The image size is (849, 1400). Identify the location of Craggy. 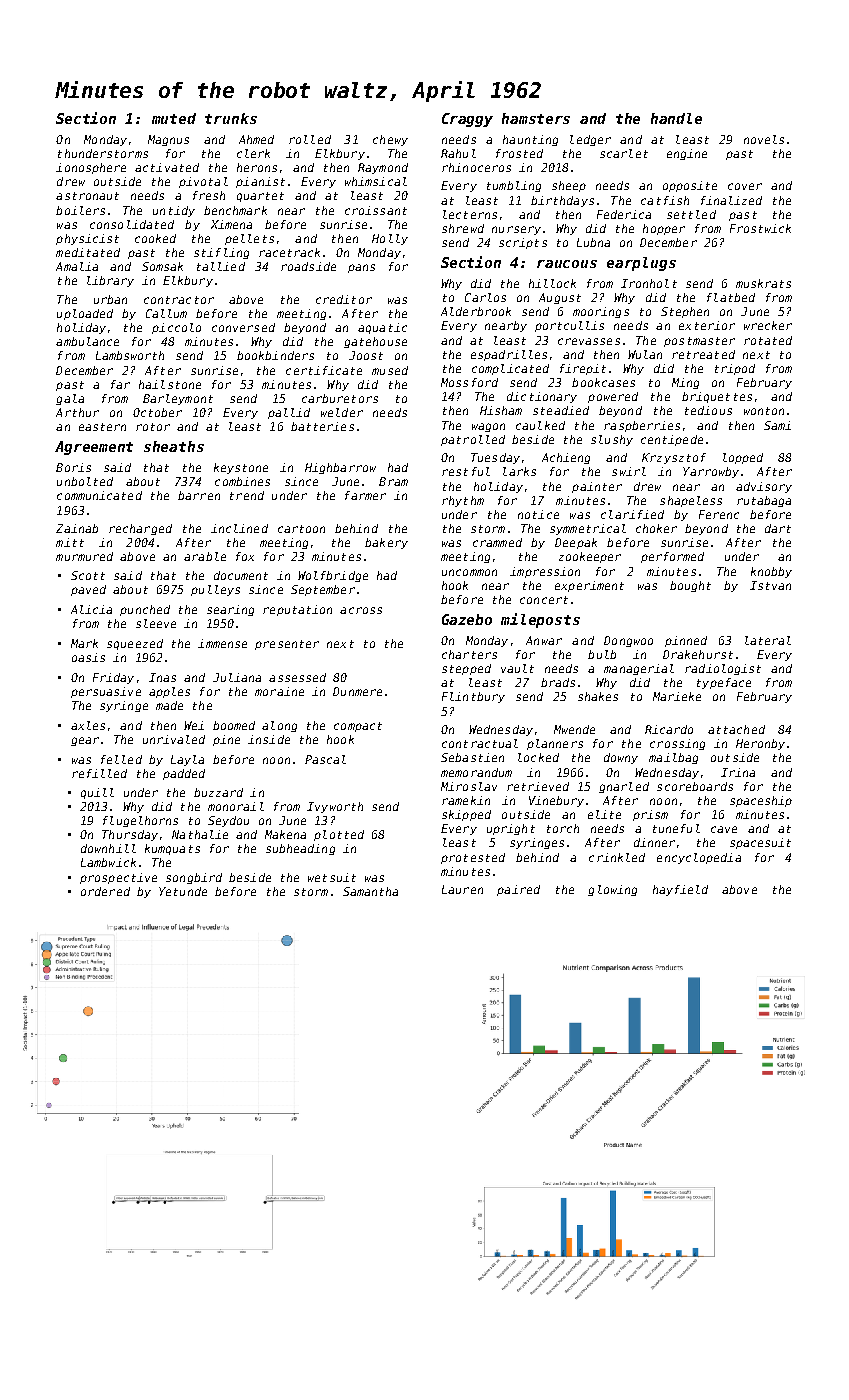
(467, 120).
